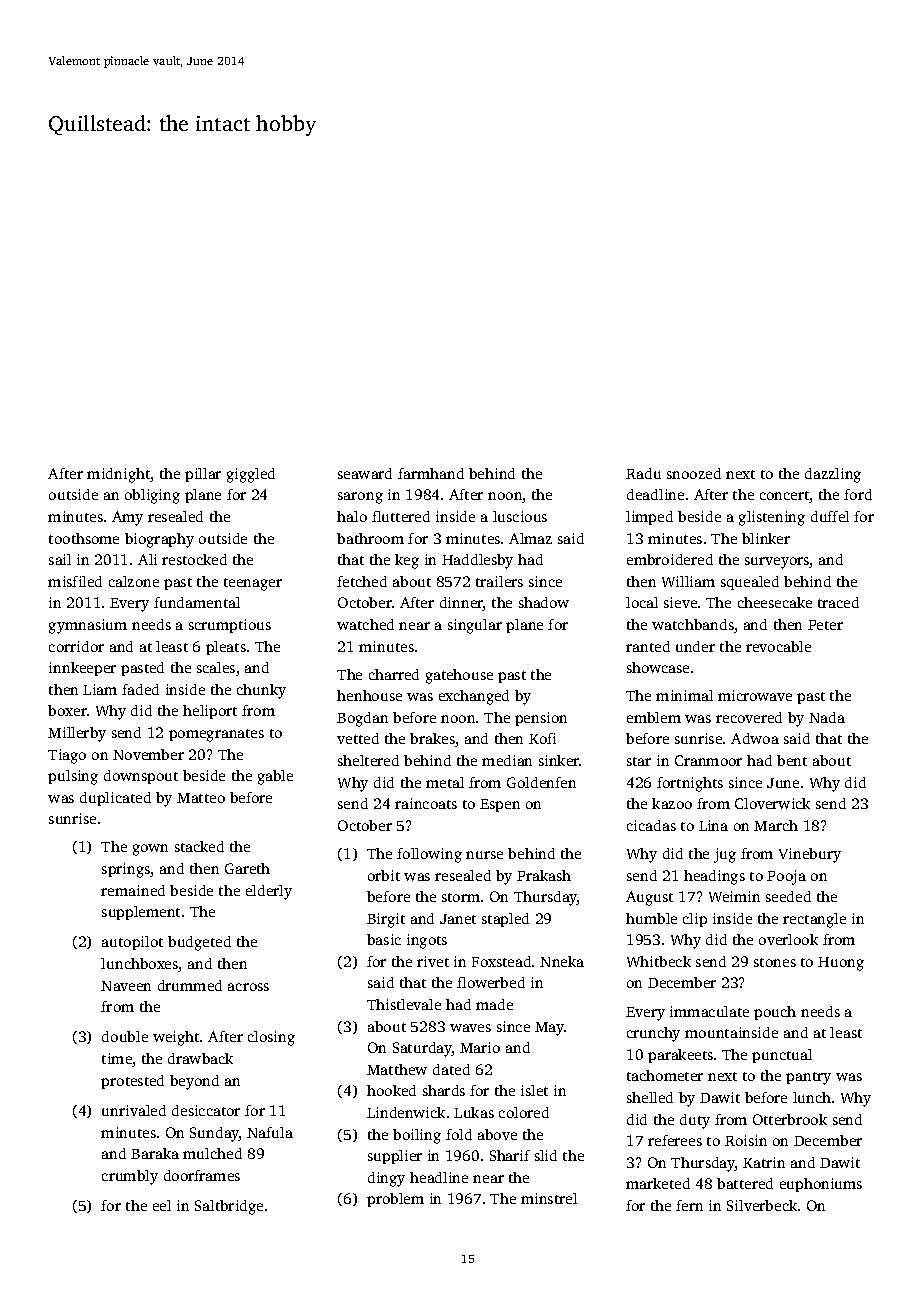 This page has width=924, height=1308. Describe the element at coordinates (368, 760) in the page. I see `sheltered` at that location.
